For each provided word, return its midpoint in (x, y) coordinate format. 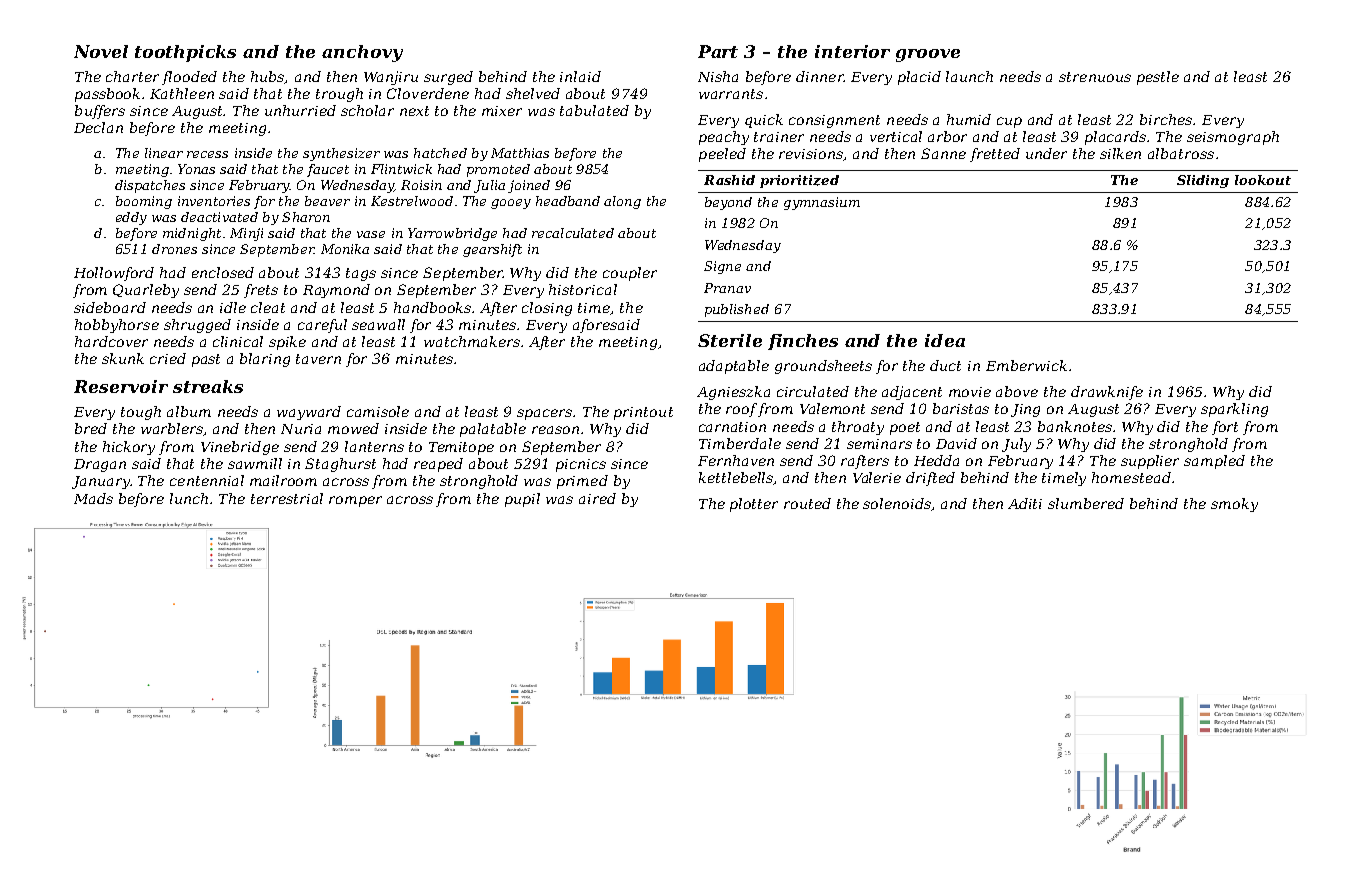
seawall (378, 324)
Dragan (100, 465)
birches (1167, 119)
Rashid (729, 180)
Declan (98, 127)
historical (583, 289)
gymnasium (822, 203)
